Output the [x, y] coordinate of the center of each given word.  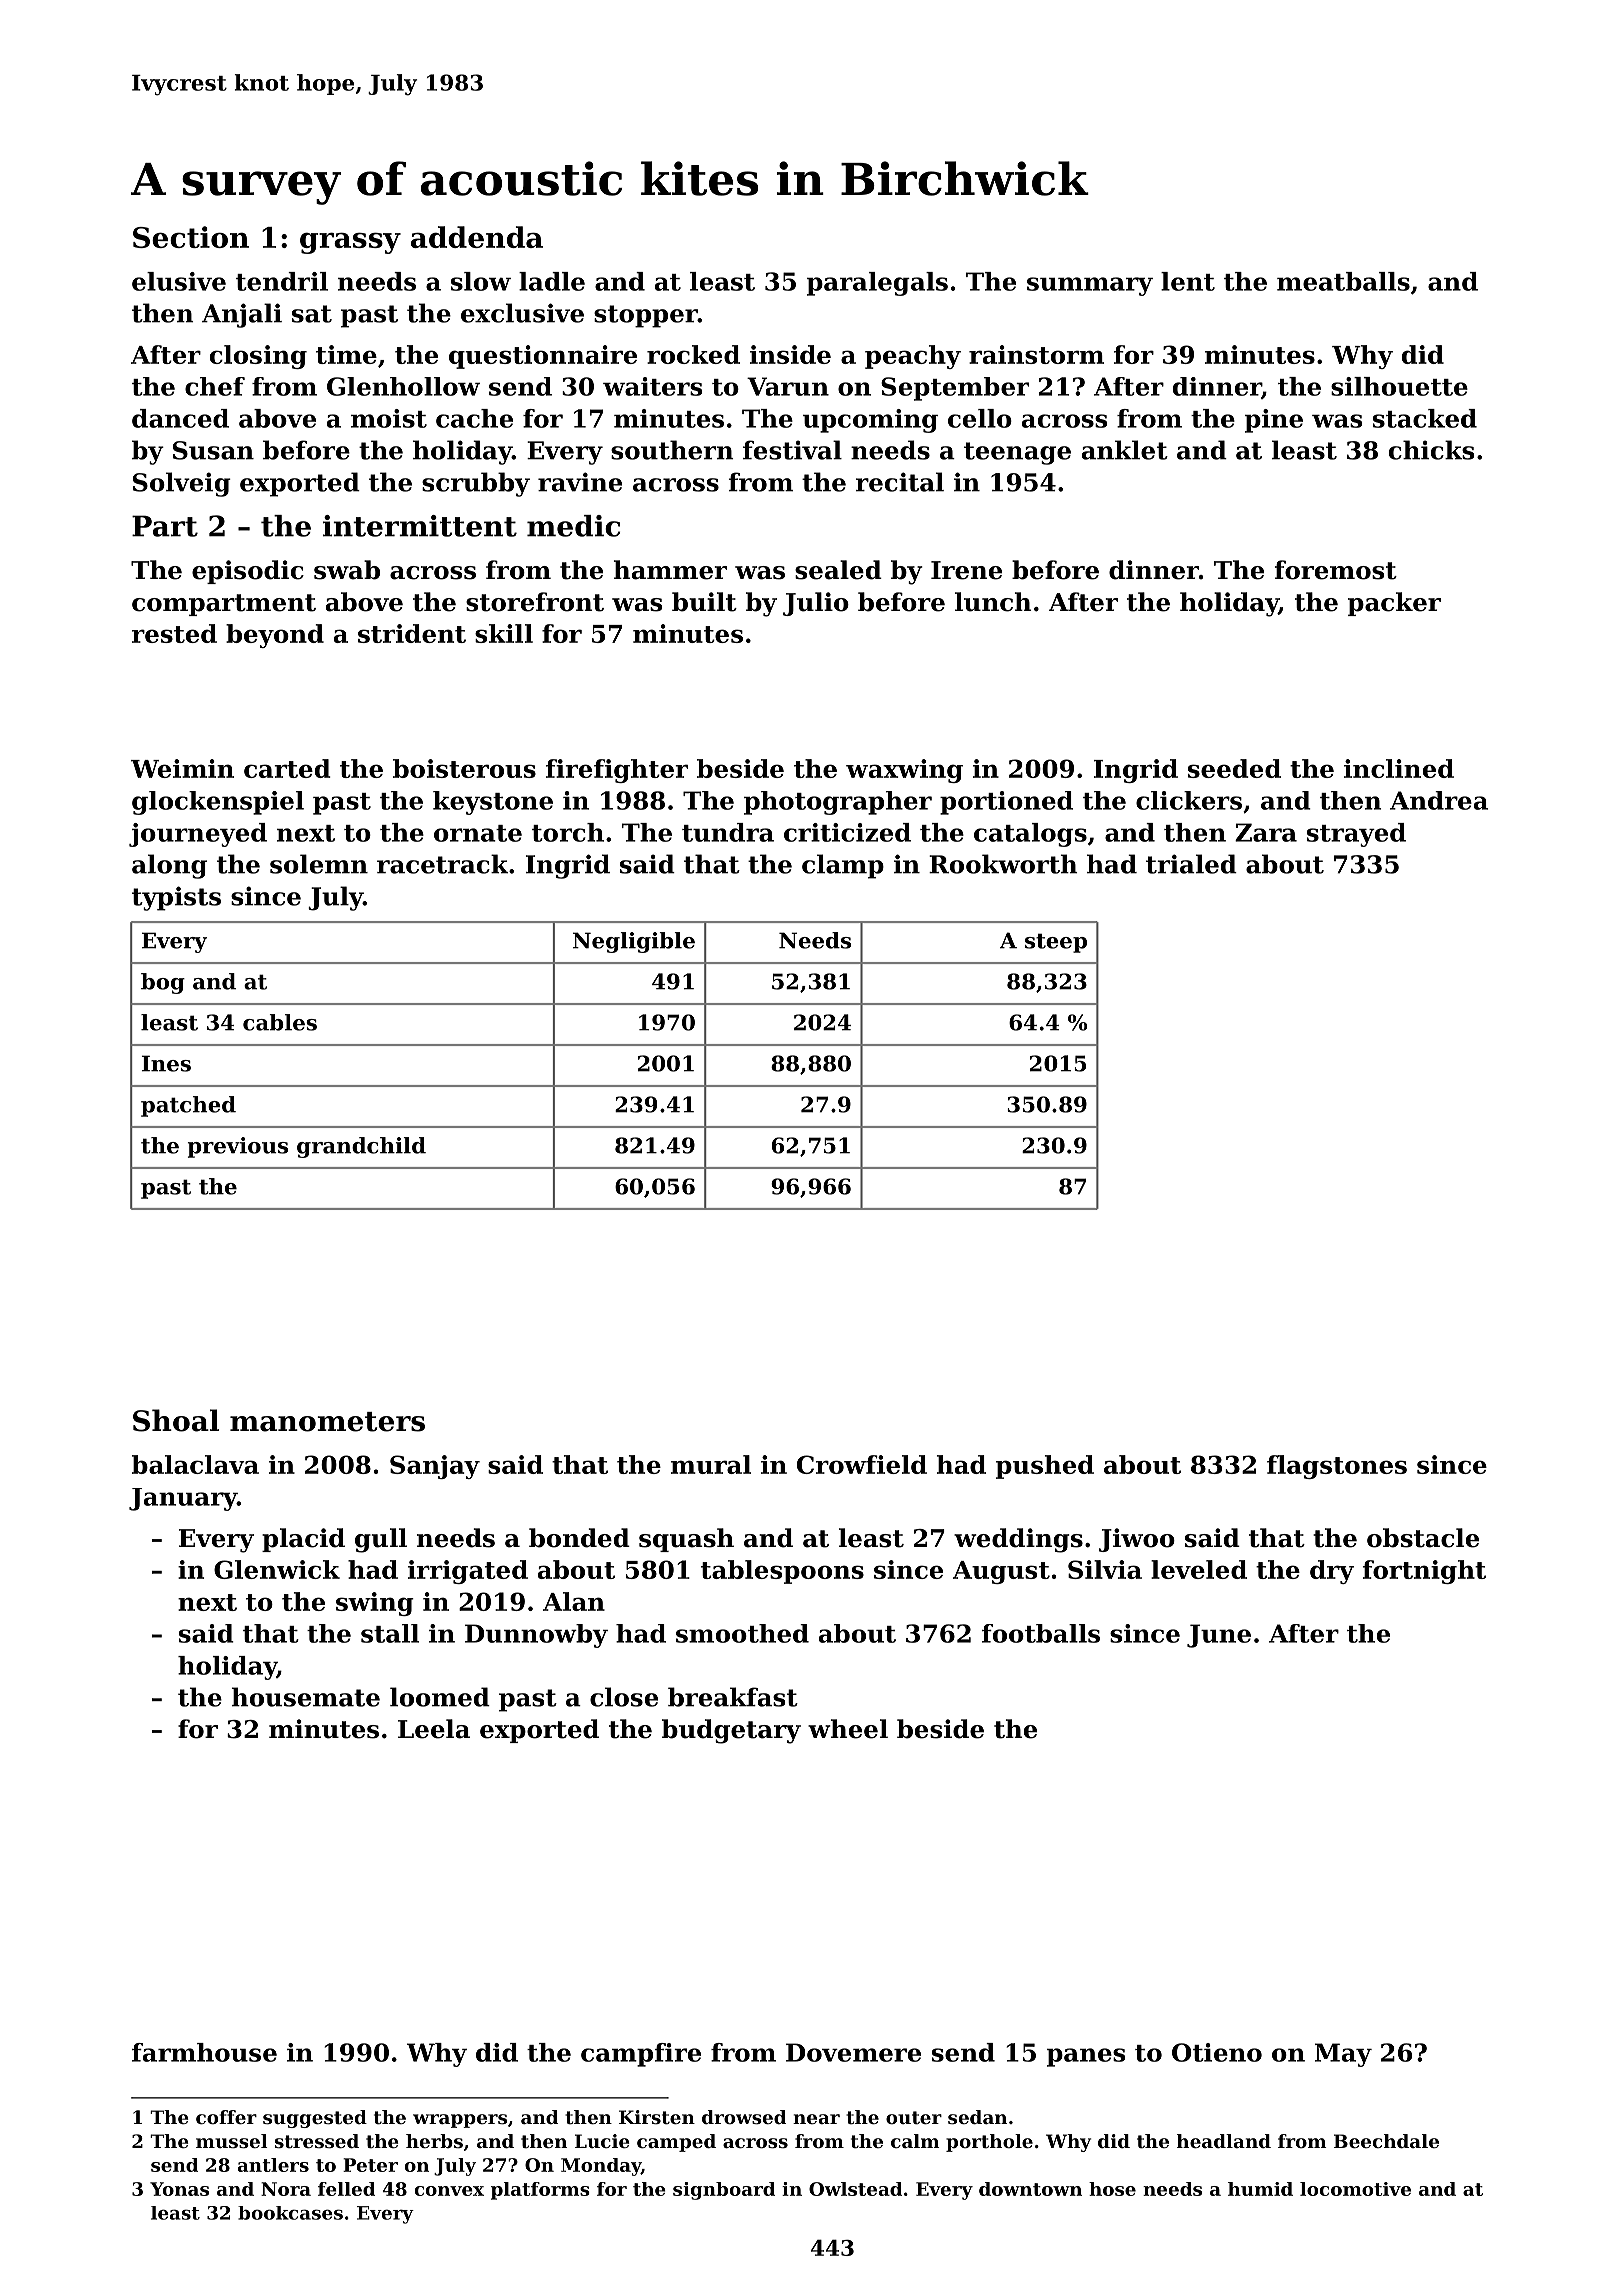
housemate [305, 1697]
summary [1090, 286]
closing [258, 357]
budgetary [731, 1731]
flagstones [1337, 1467]
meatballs [1343, 281]
